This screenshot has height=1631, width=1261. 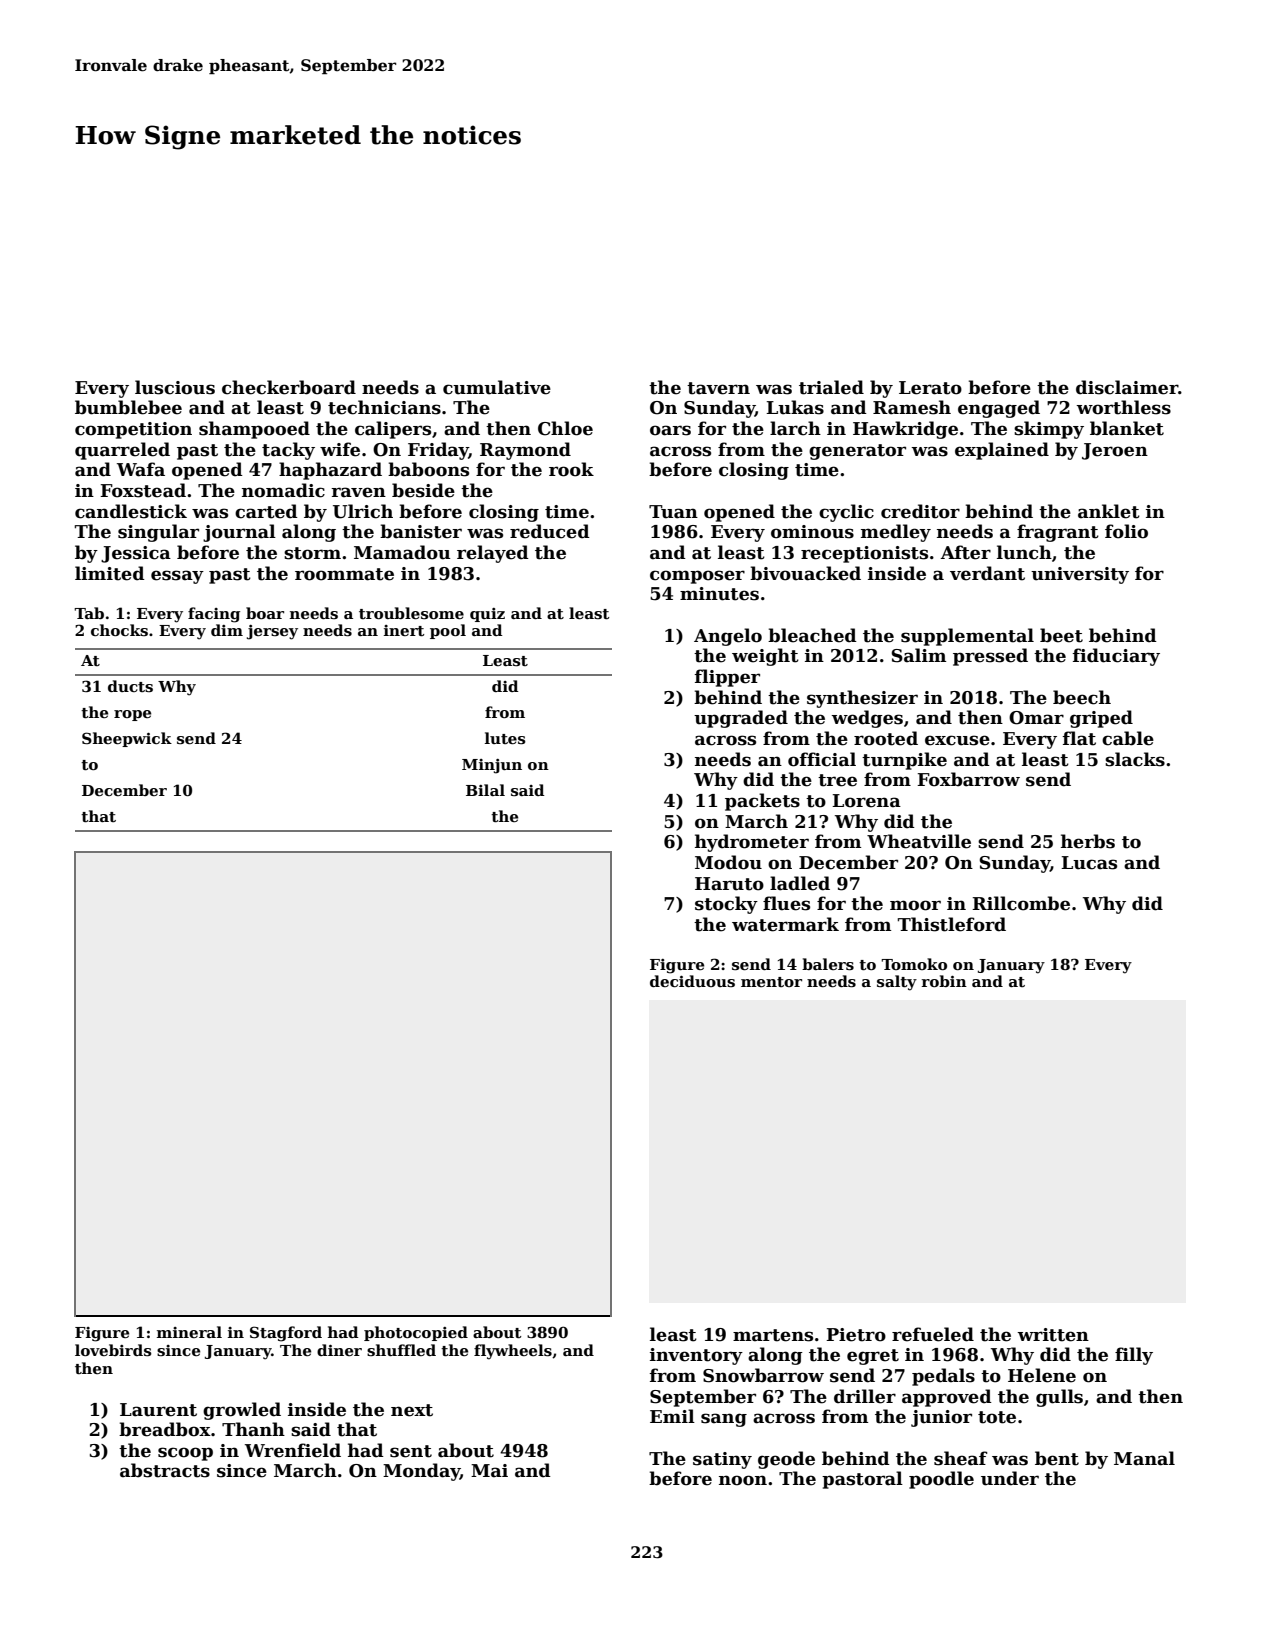 What do you see at coordinates (919, 841) in the screenshot?
I see `Wheatville` at bounding box center [919, 841].
